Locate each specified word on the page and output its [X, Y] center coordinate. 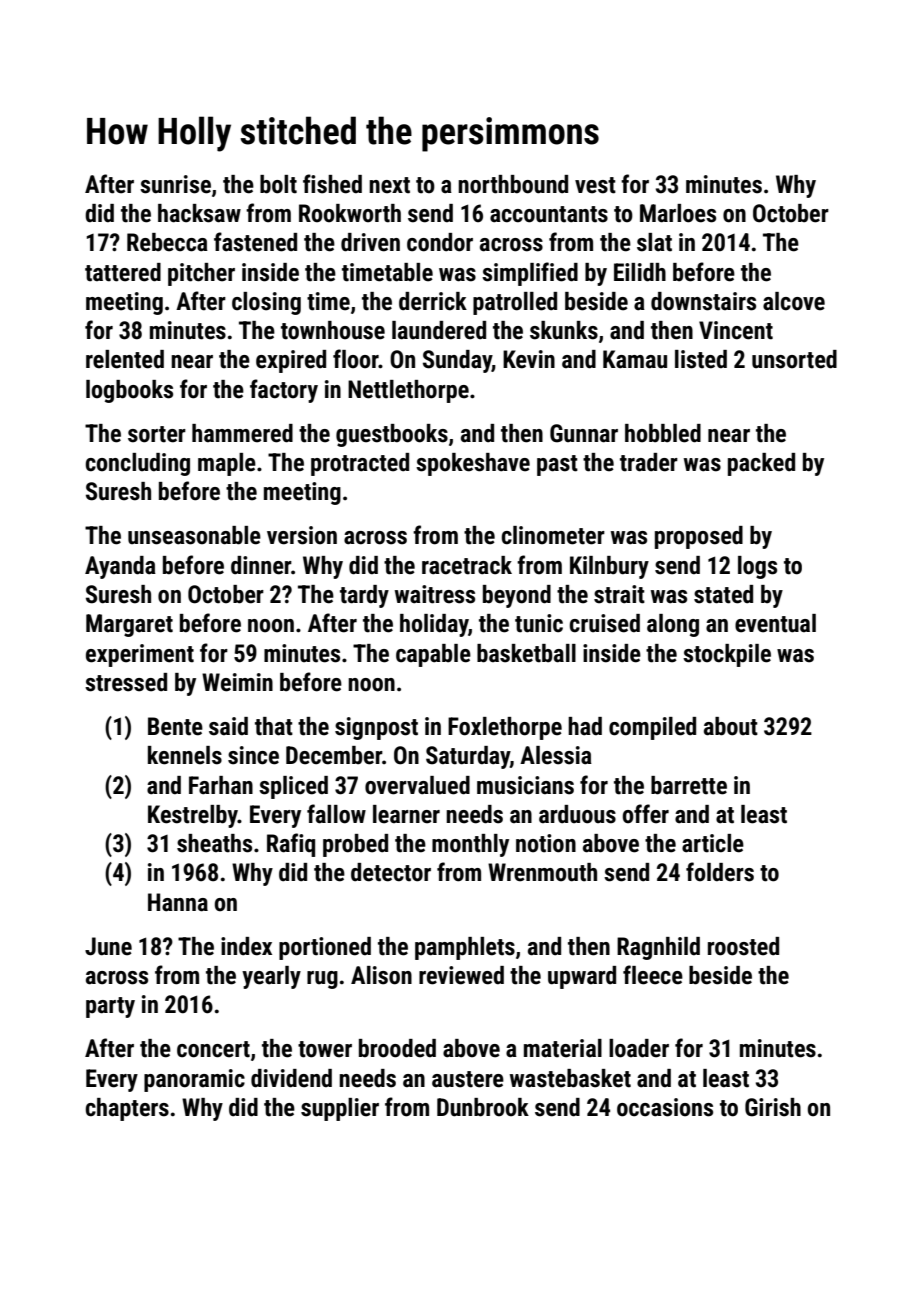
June [108, 946]
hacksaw [199, 213]
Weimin [237, 682]
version [302, 535]
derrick [433, 301]
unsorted [794, 359]
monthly [470, 845]
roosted [743, 946]
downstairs [703, 301]
